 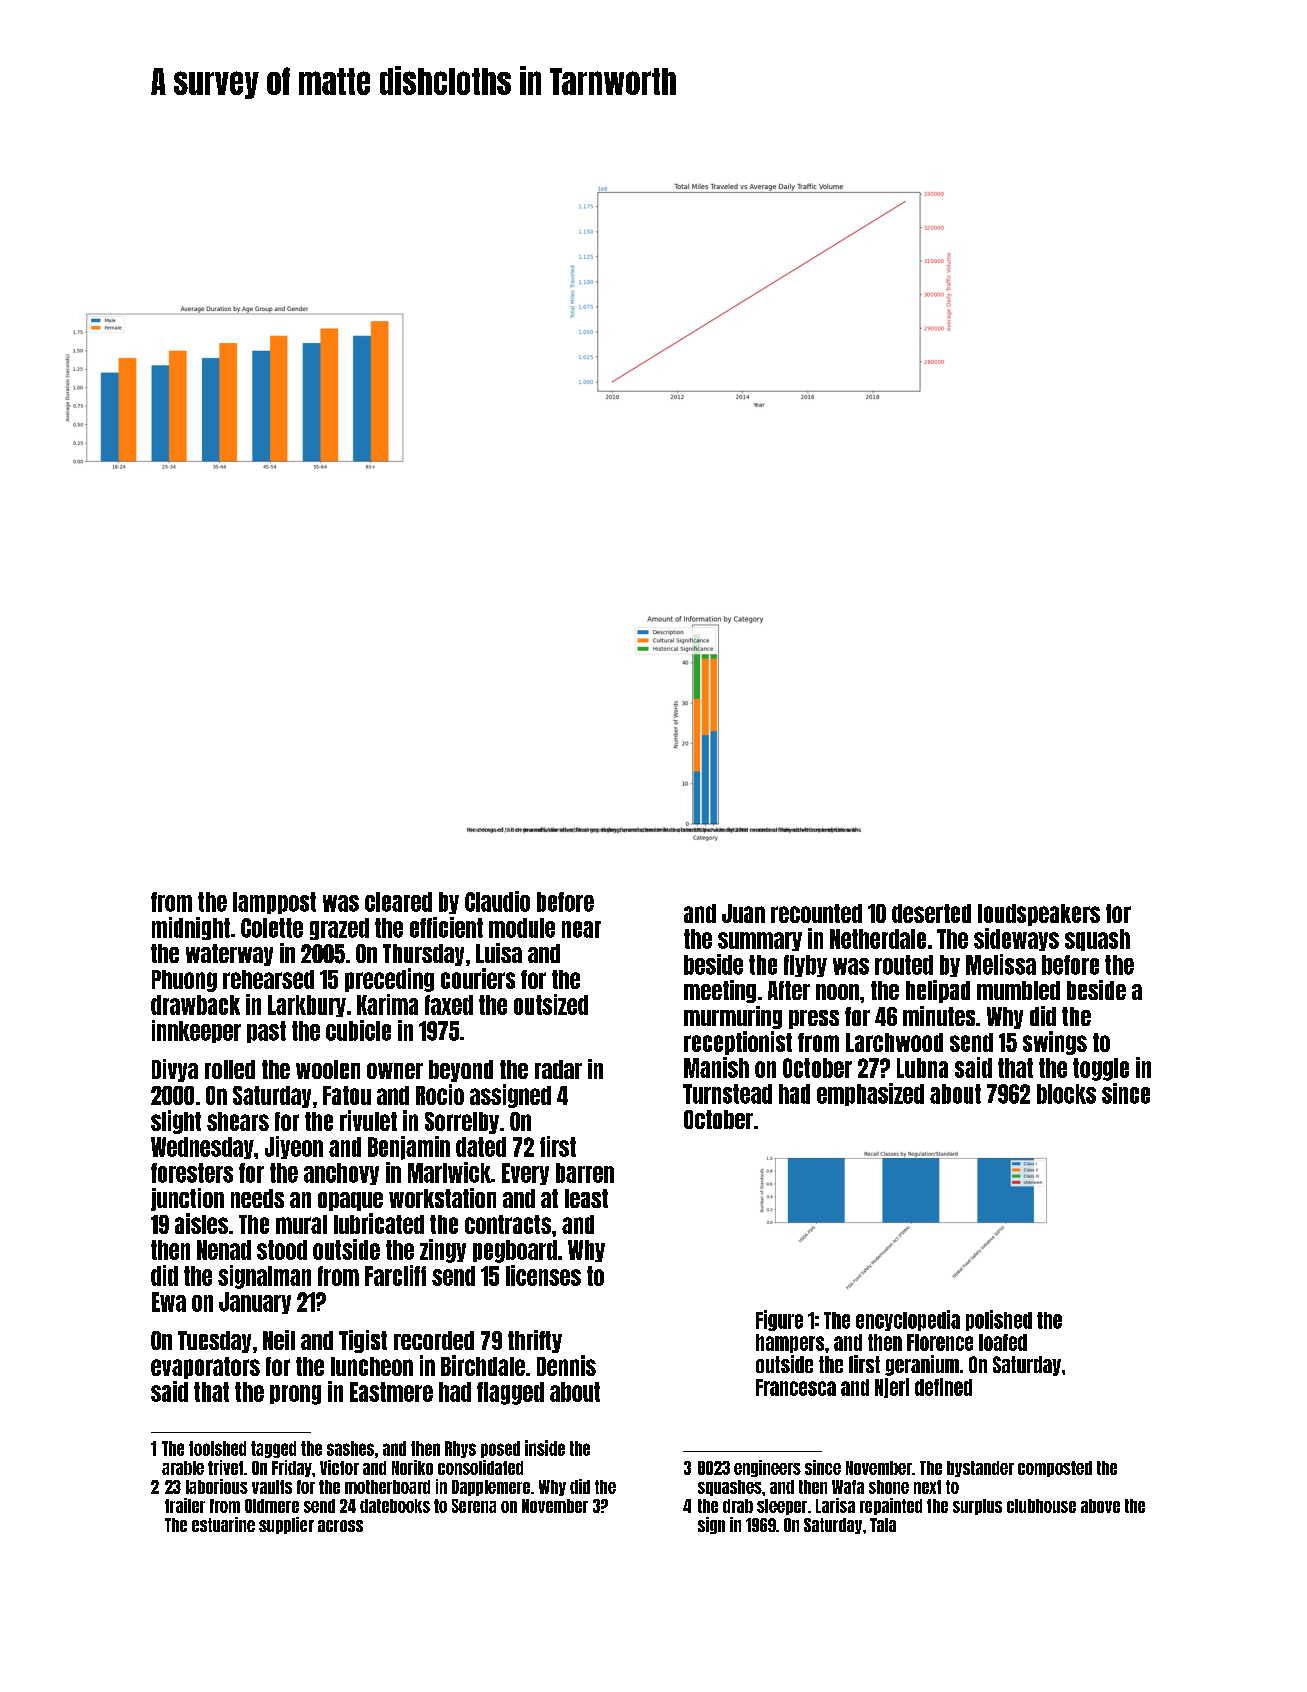 I want to click on thrifty, so click(x=535, y=1341).
